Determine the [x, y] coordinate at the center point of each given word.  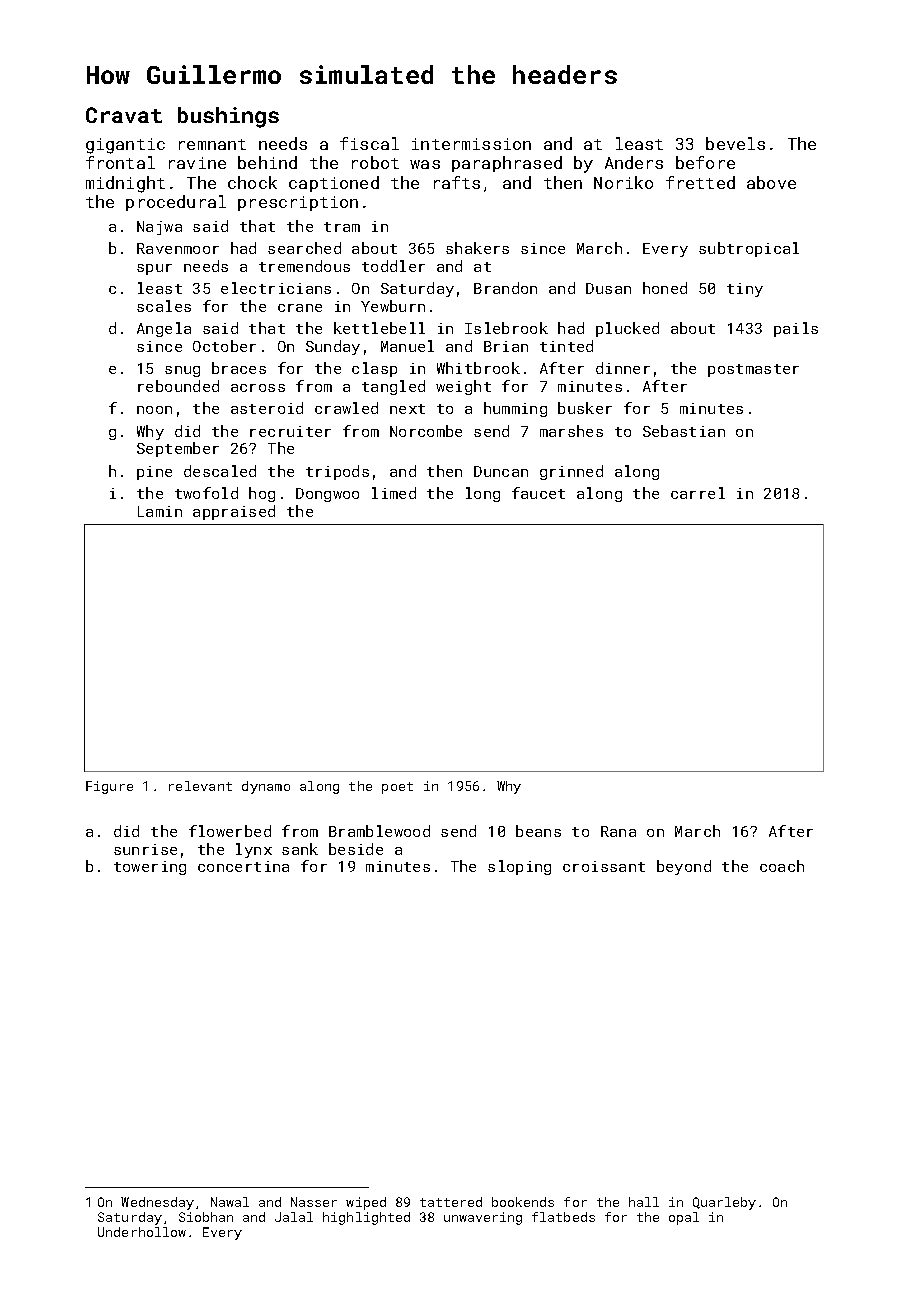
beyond [684, 867]
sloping [519, 867]
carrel [698, 493]
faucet [538, 493]
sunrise [145, 849]
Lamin [160, 511]
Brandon [505, 288]
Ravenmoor [178, 248]
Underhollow [142, 1232]
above [771, 182]
